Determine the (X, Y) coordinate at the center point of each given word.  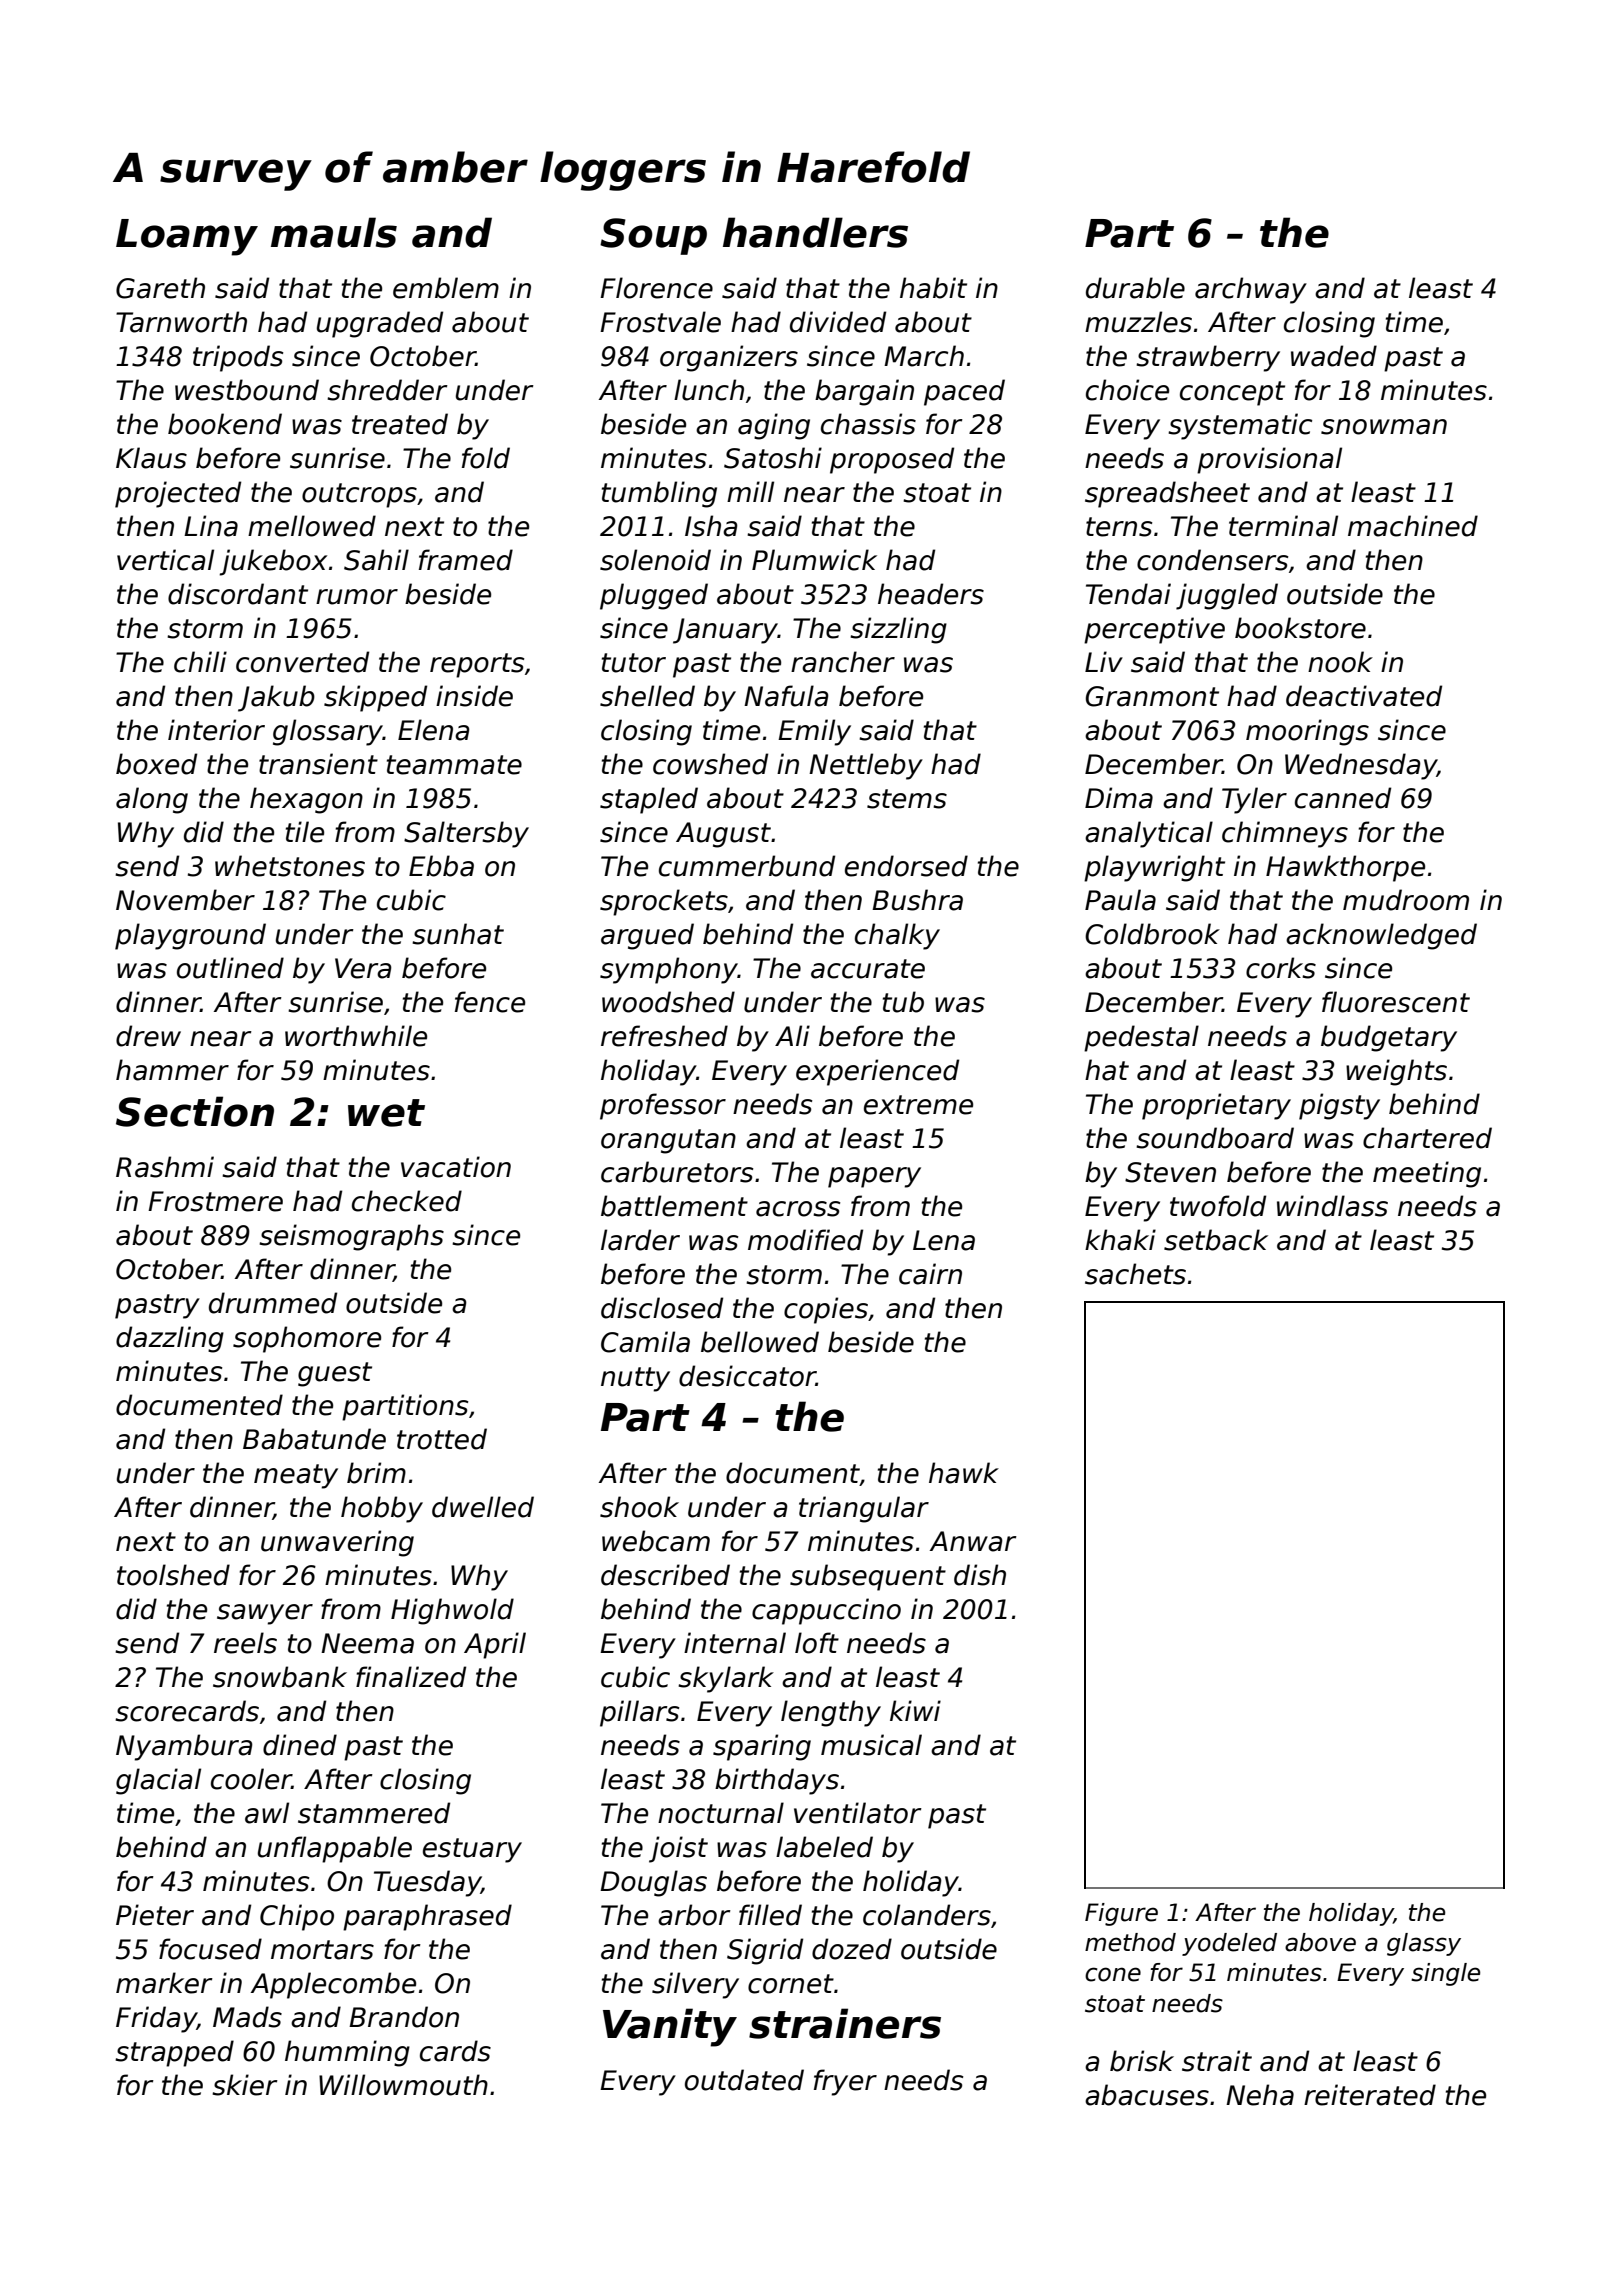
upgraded (380, 324)
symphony (669, 970)
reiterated (1370, 2095)
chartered (1427, 1138)
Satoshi (773, 458)
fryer (845, 2082)
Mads (247, 2017)
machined (1413, 526)
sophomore (307, 1339)
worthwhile (356, 1036)
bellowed (760, 1342)
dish (980, 1575)
